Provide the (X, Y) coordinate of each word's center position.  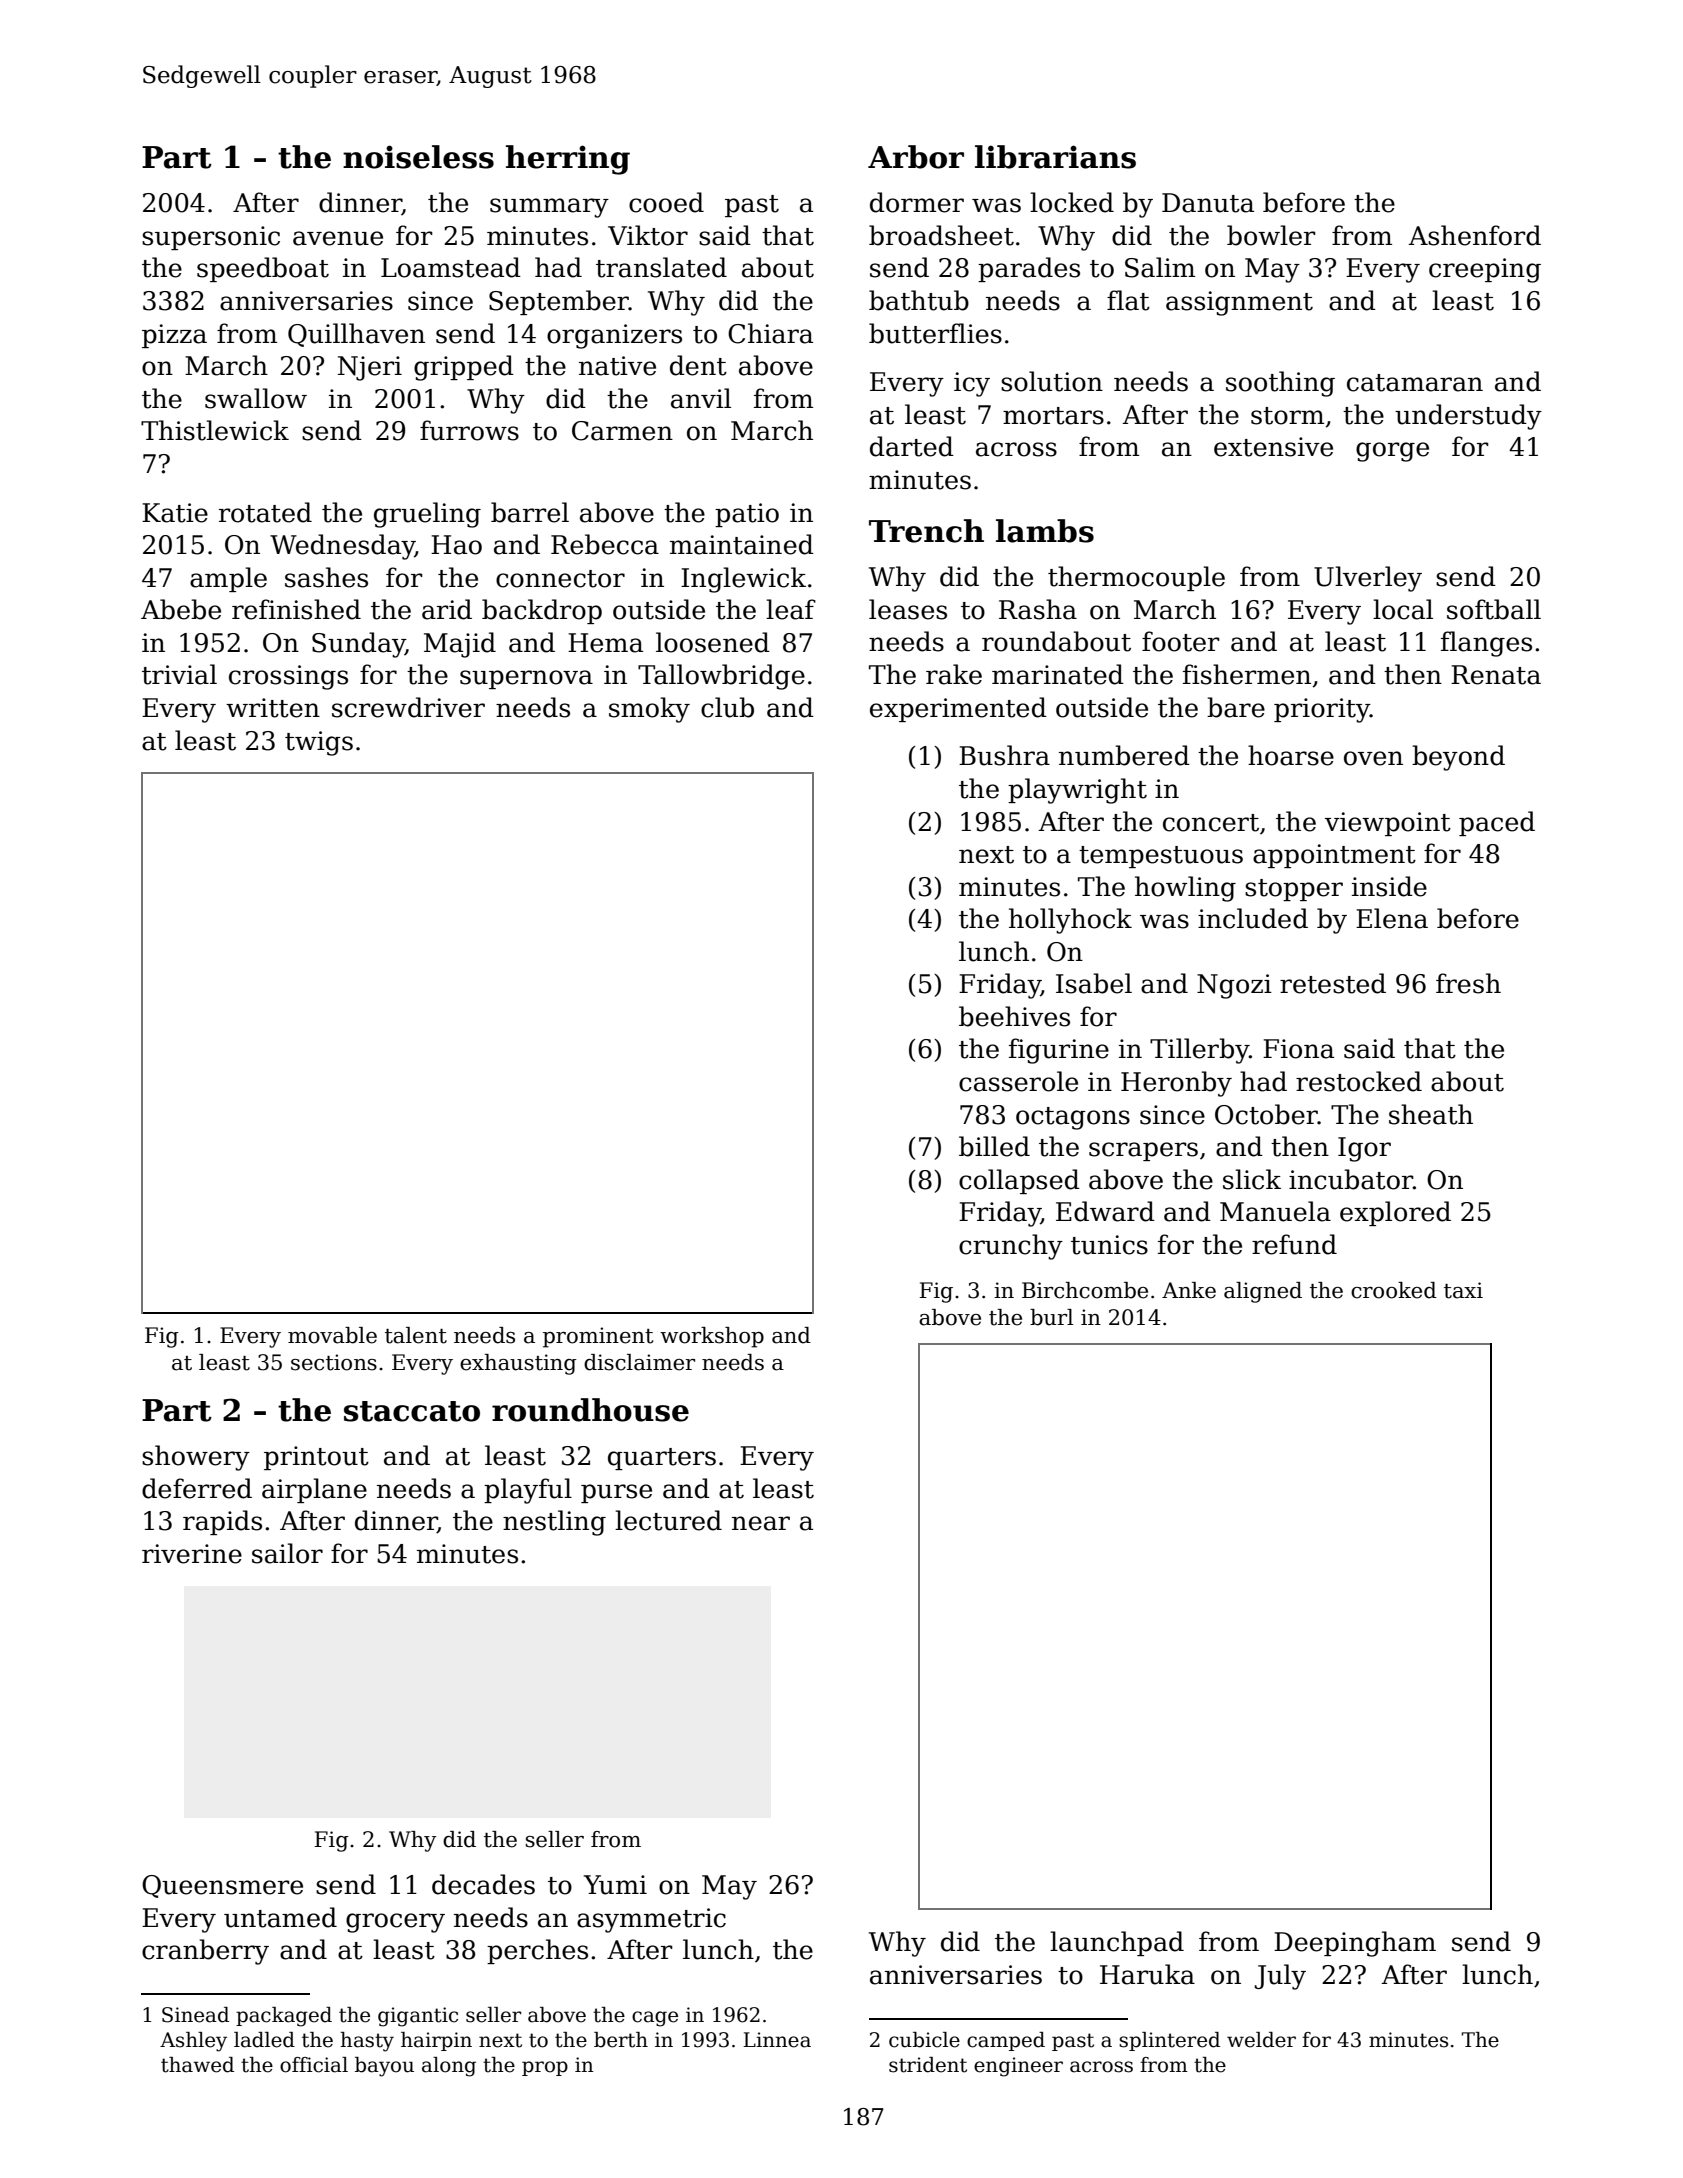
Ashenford (1474, 235)
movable (332, 1335)
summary (549, 208)
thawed (197, 2065)
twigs (319, 743)
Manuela (1275, 1211)
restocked (1359, 1081)
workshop (712, 1337)
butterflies (935, 333)
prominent (598, 1337)
